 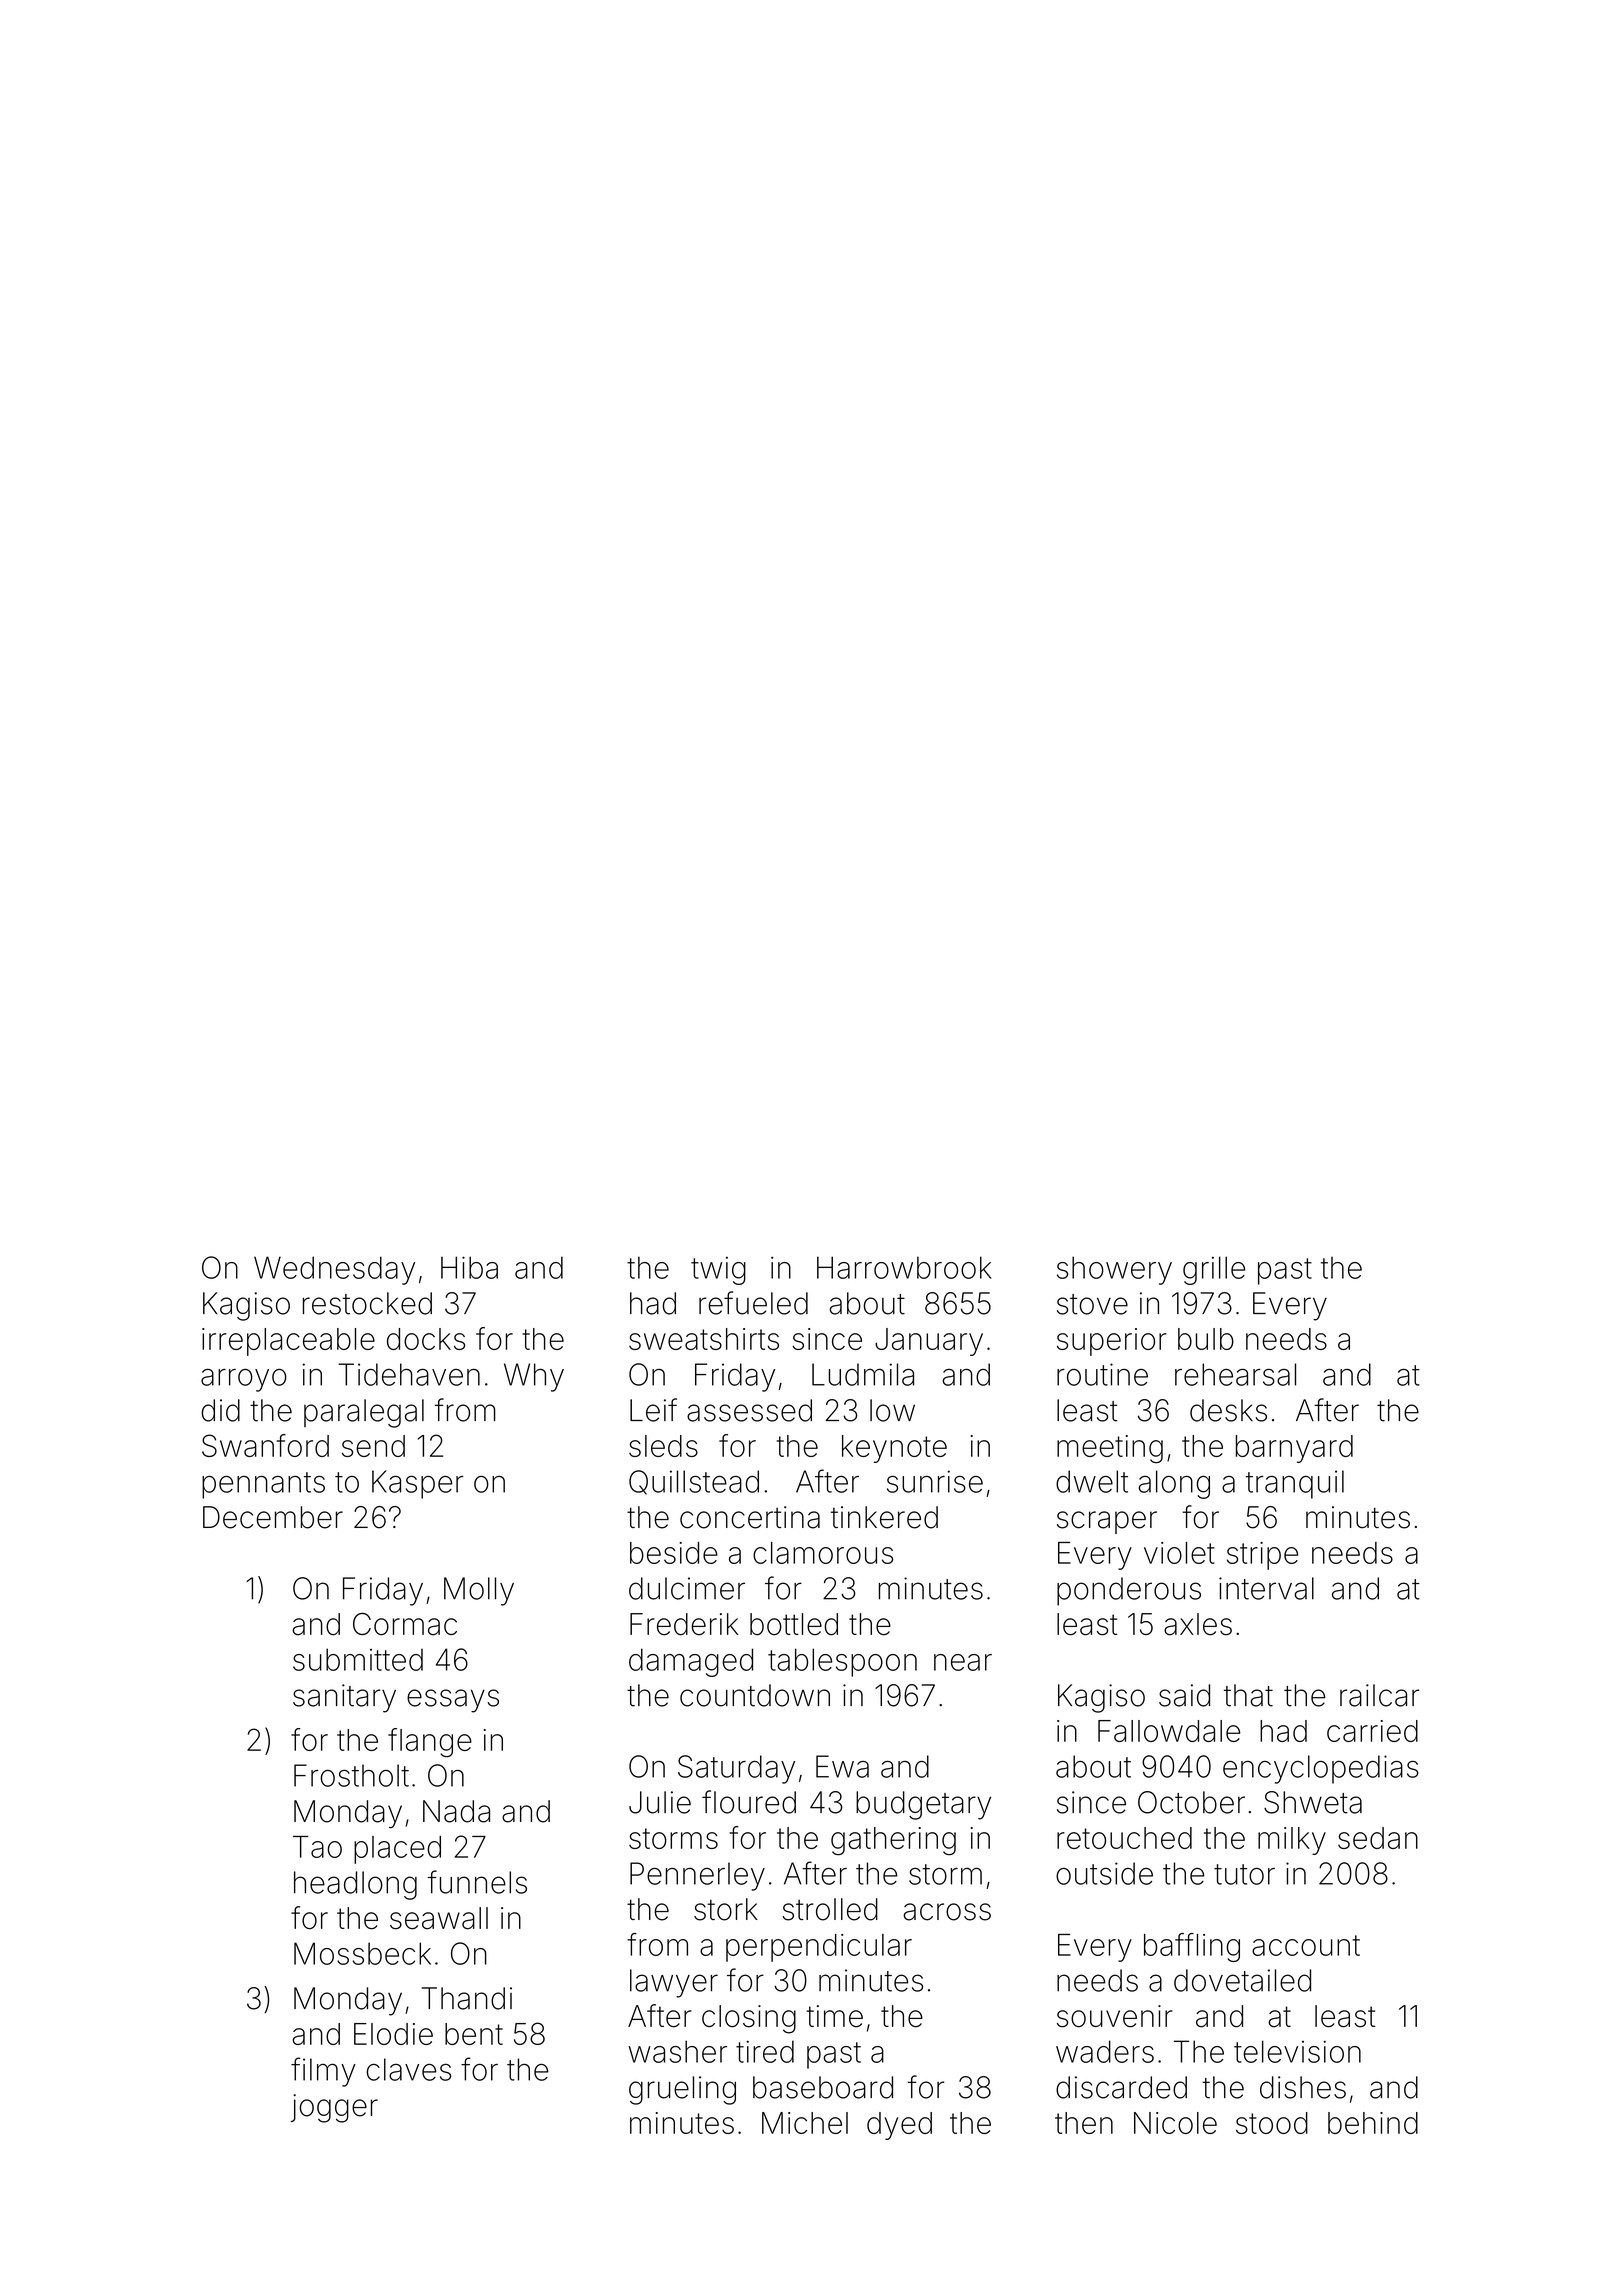 What do you see at coordinates (1235, 1374) in the screenshot?
I see `rehearsal` at bounding box center [1235, 1374].
